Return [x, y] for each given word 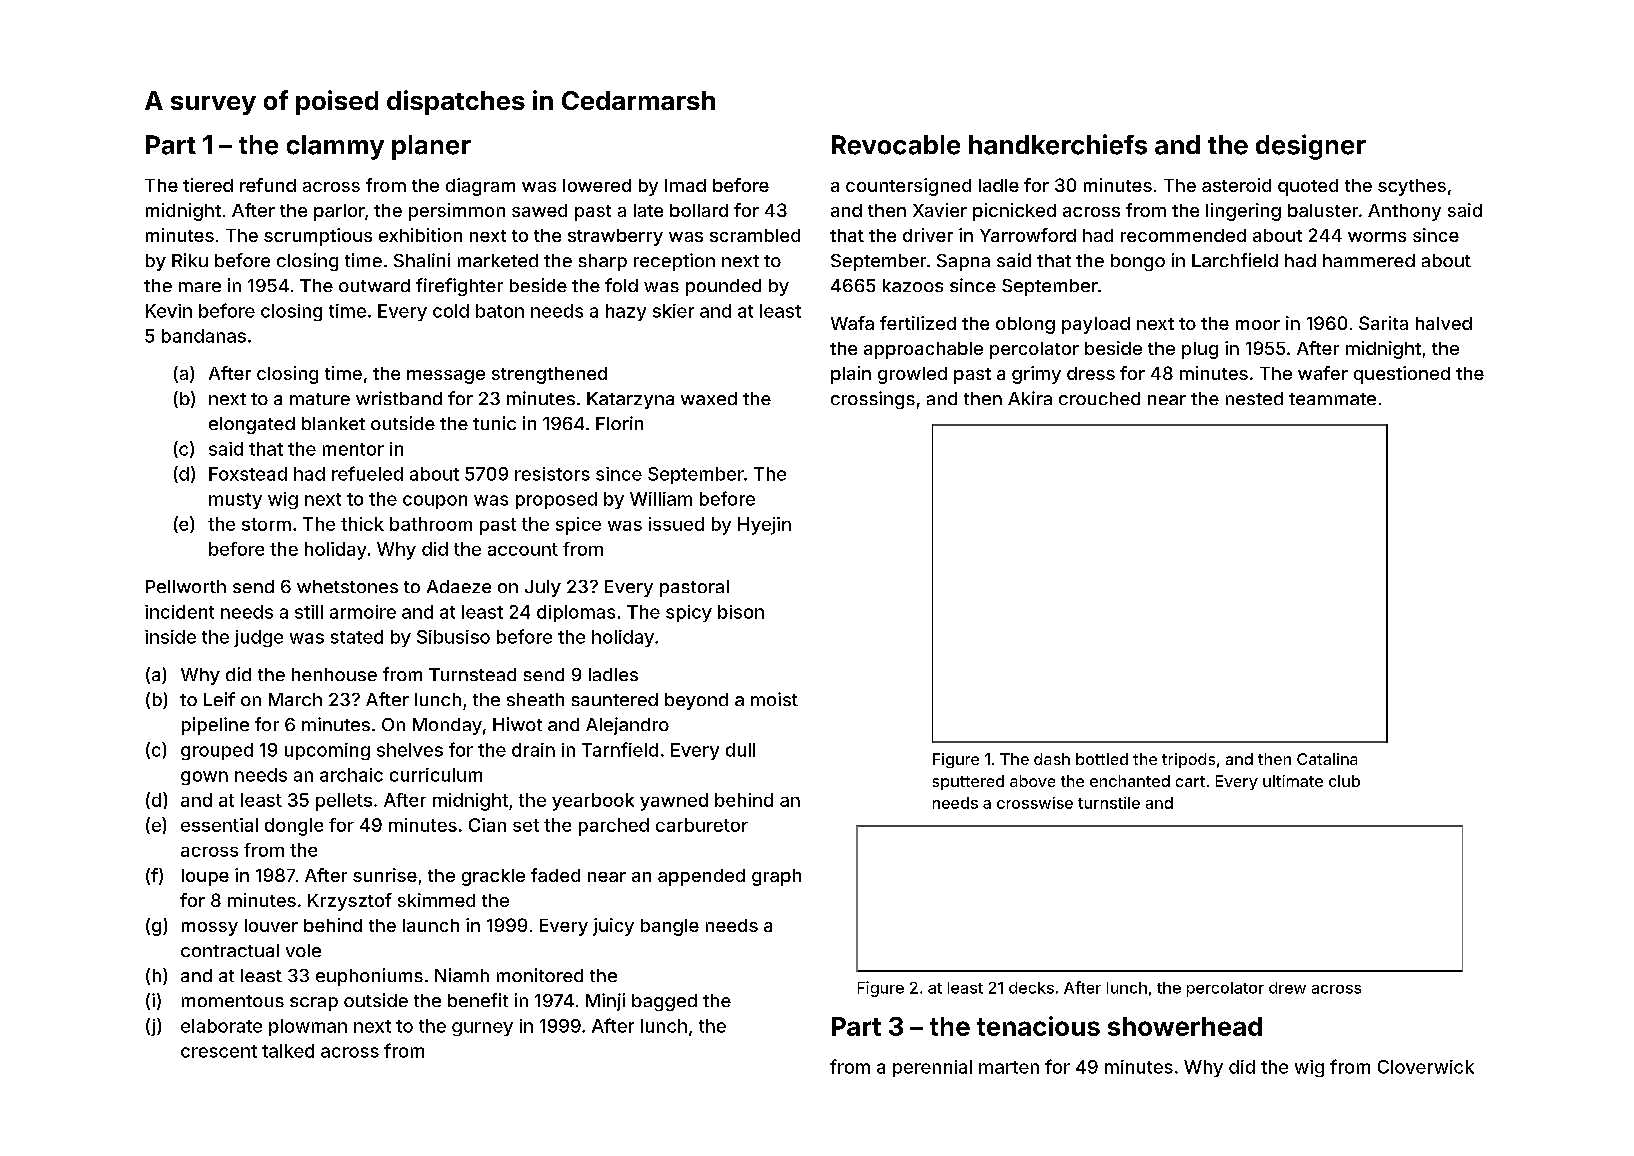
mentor [353, 449]
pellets [344, 802]
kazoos [913, 285]
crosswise [1035, 803]
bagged [664, 1002]
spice [578, 526]
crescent [219, 1051]
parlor [339, 212]
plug [1200, 350]
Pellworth [186, 586]
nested [1254, 398]
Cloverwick [1426, 1067]
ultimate [1293, 781]
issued [676, 524]
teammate [1332, 399]
